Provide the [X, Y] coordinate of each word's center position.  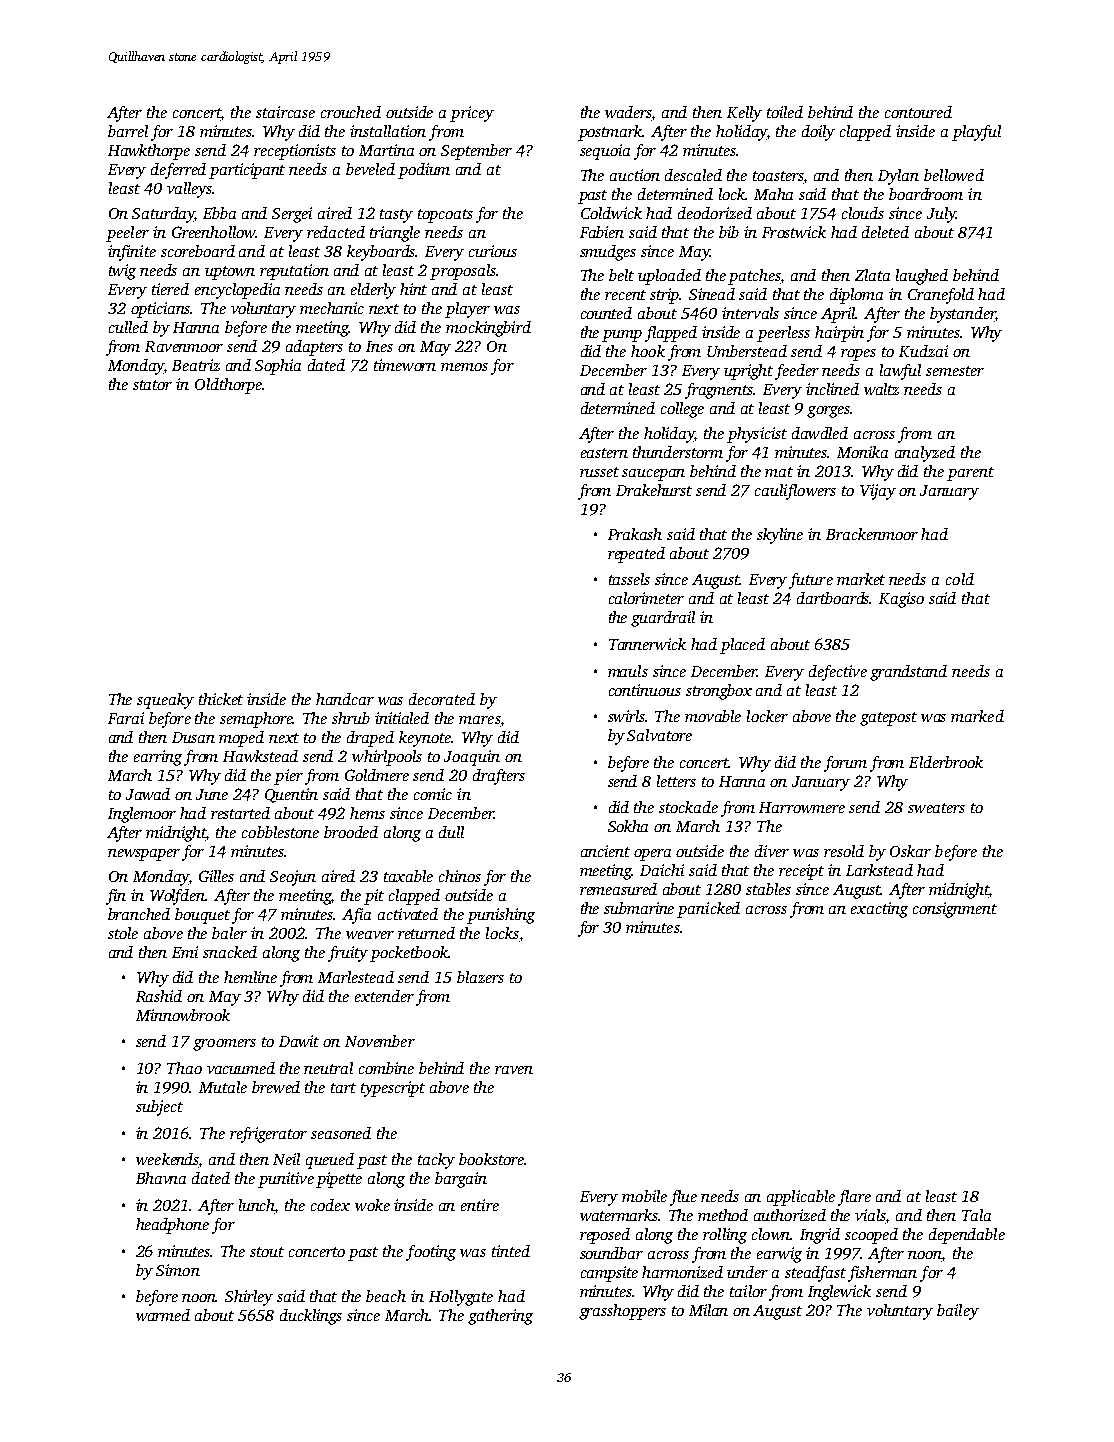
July [941, 215]
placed [742, 646]
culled [128, 327]
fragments [719, 391]
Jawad [148, 794]
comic [433, 794]
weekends [167, 1160]
